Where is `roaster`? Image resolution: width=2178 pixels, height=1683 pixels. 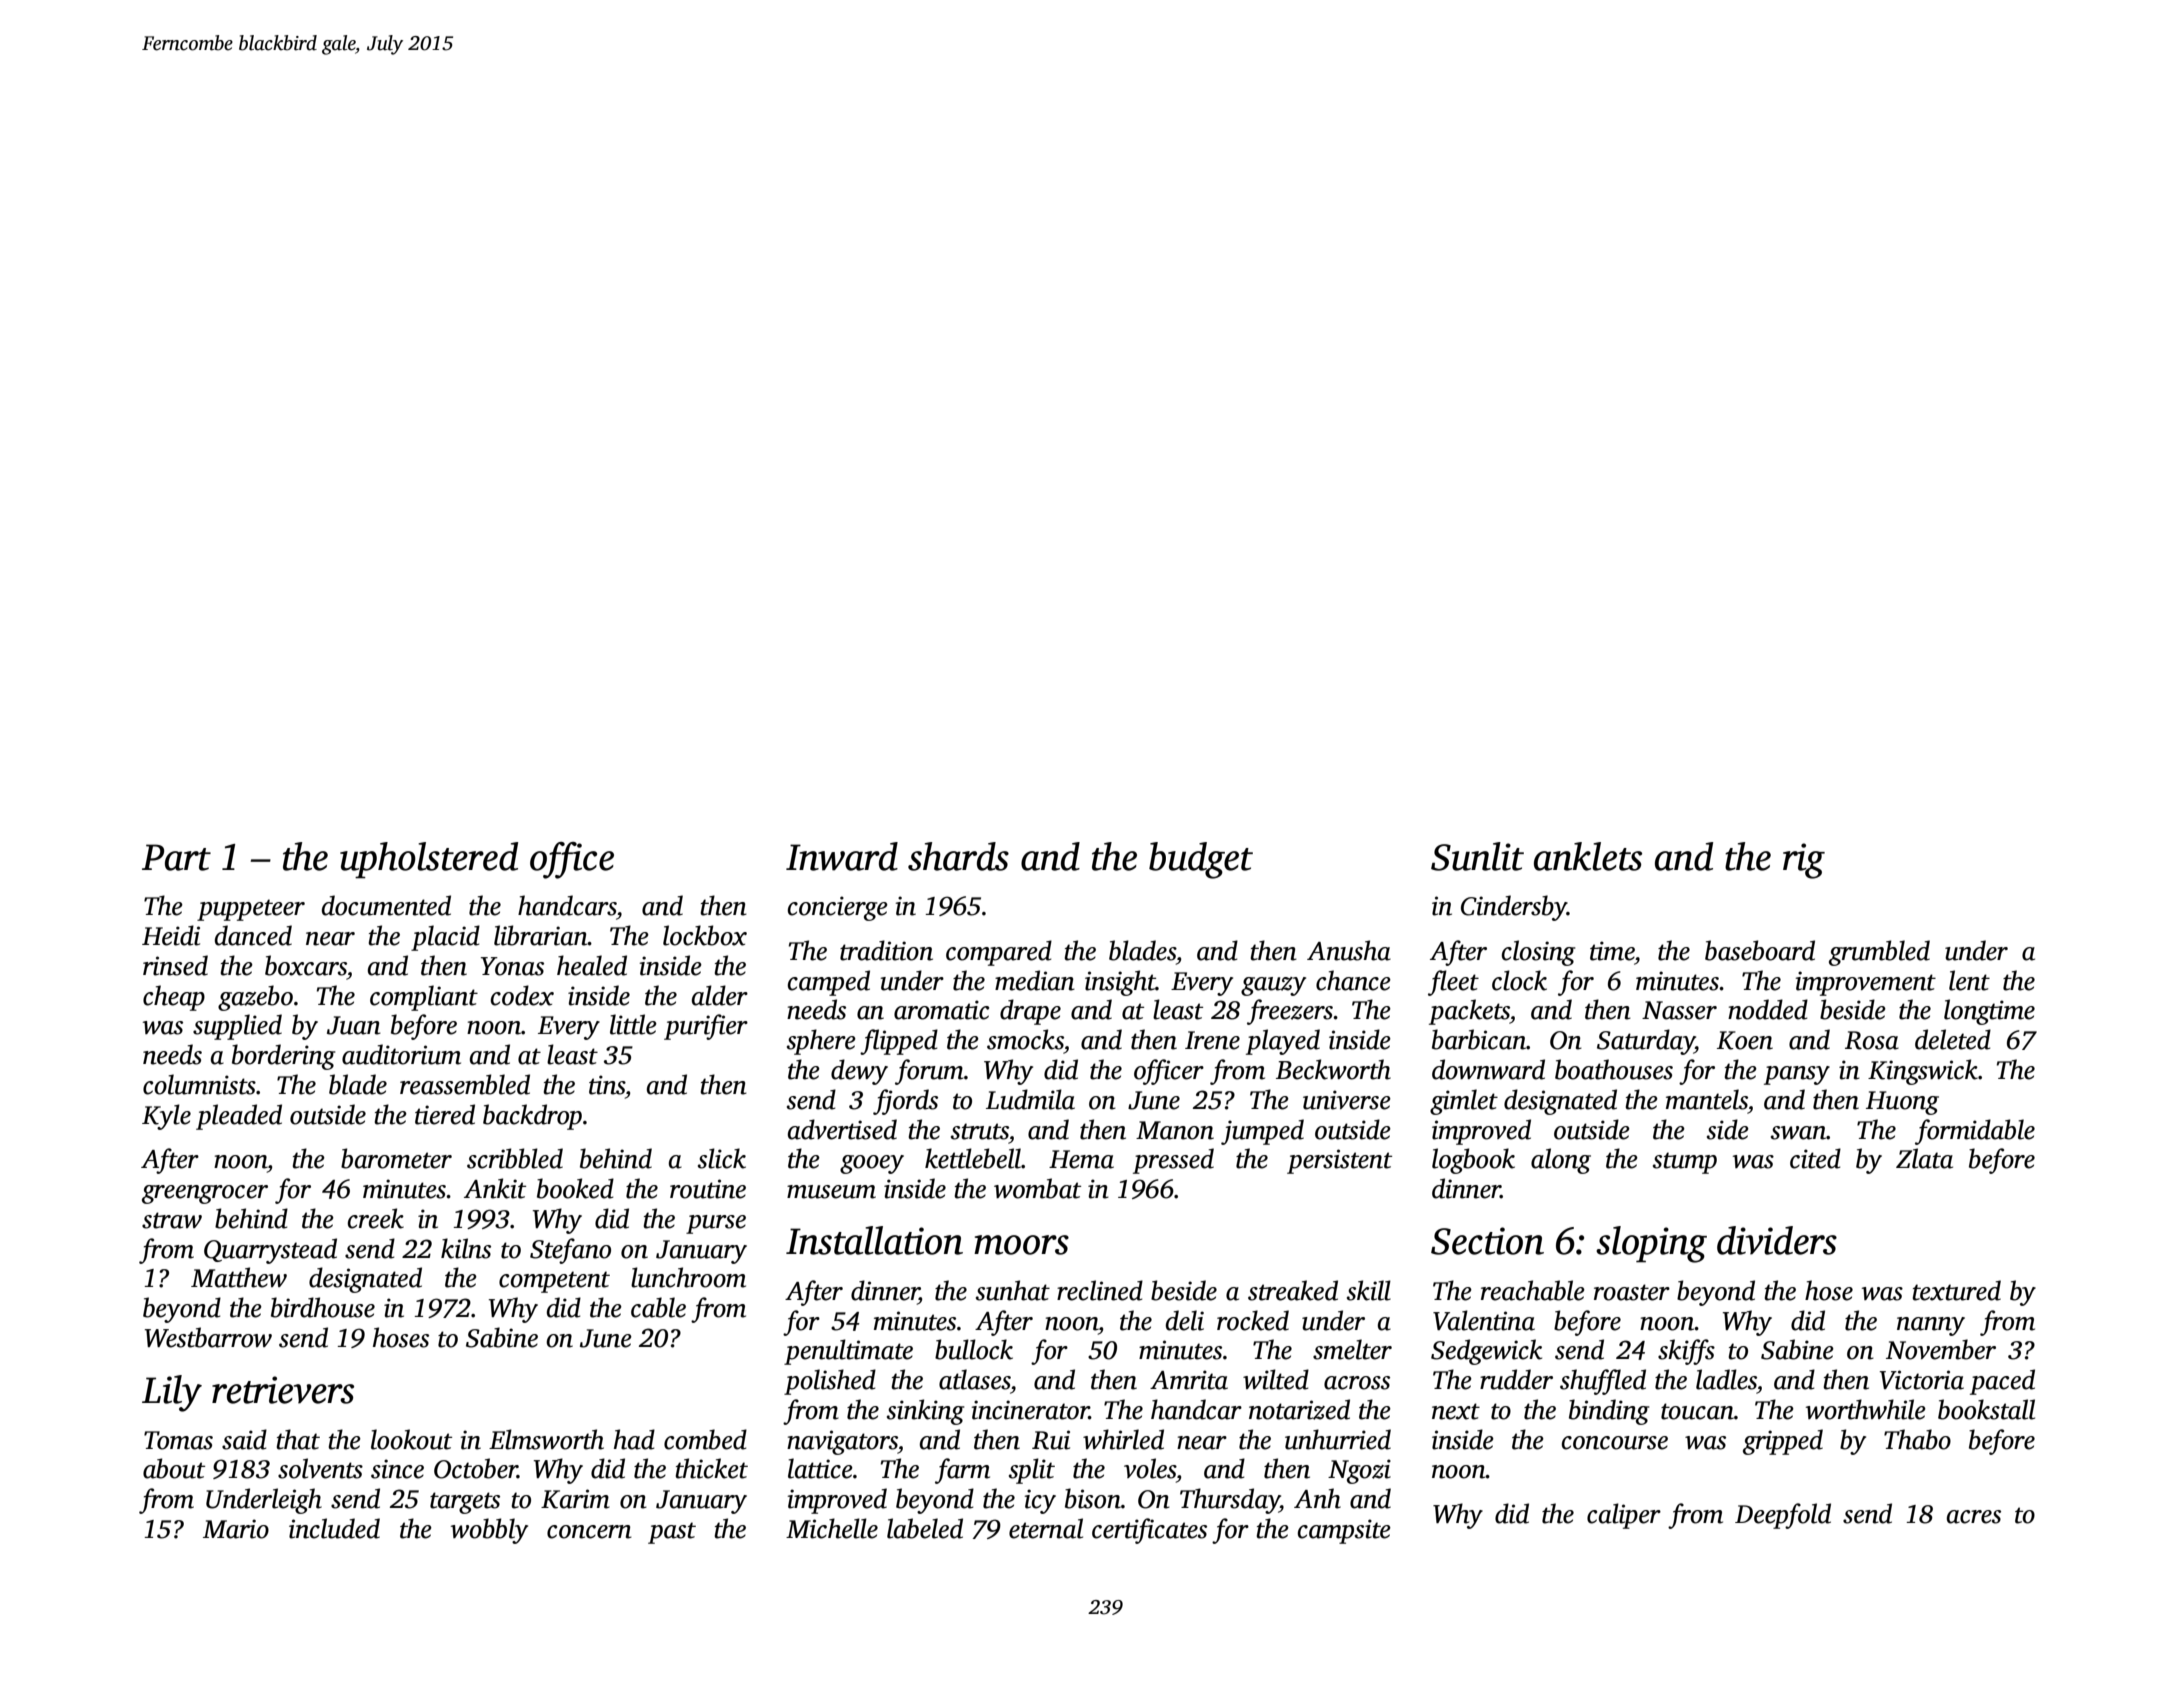
roaster is located at coordinates (1632, 1292).
